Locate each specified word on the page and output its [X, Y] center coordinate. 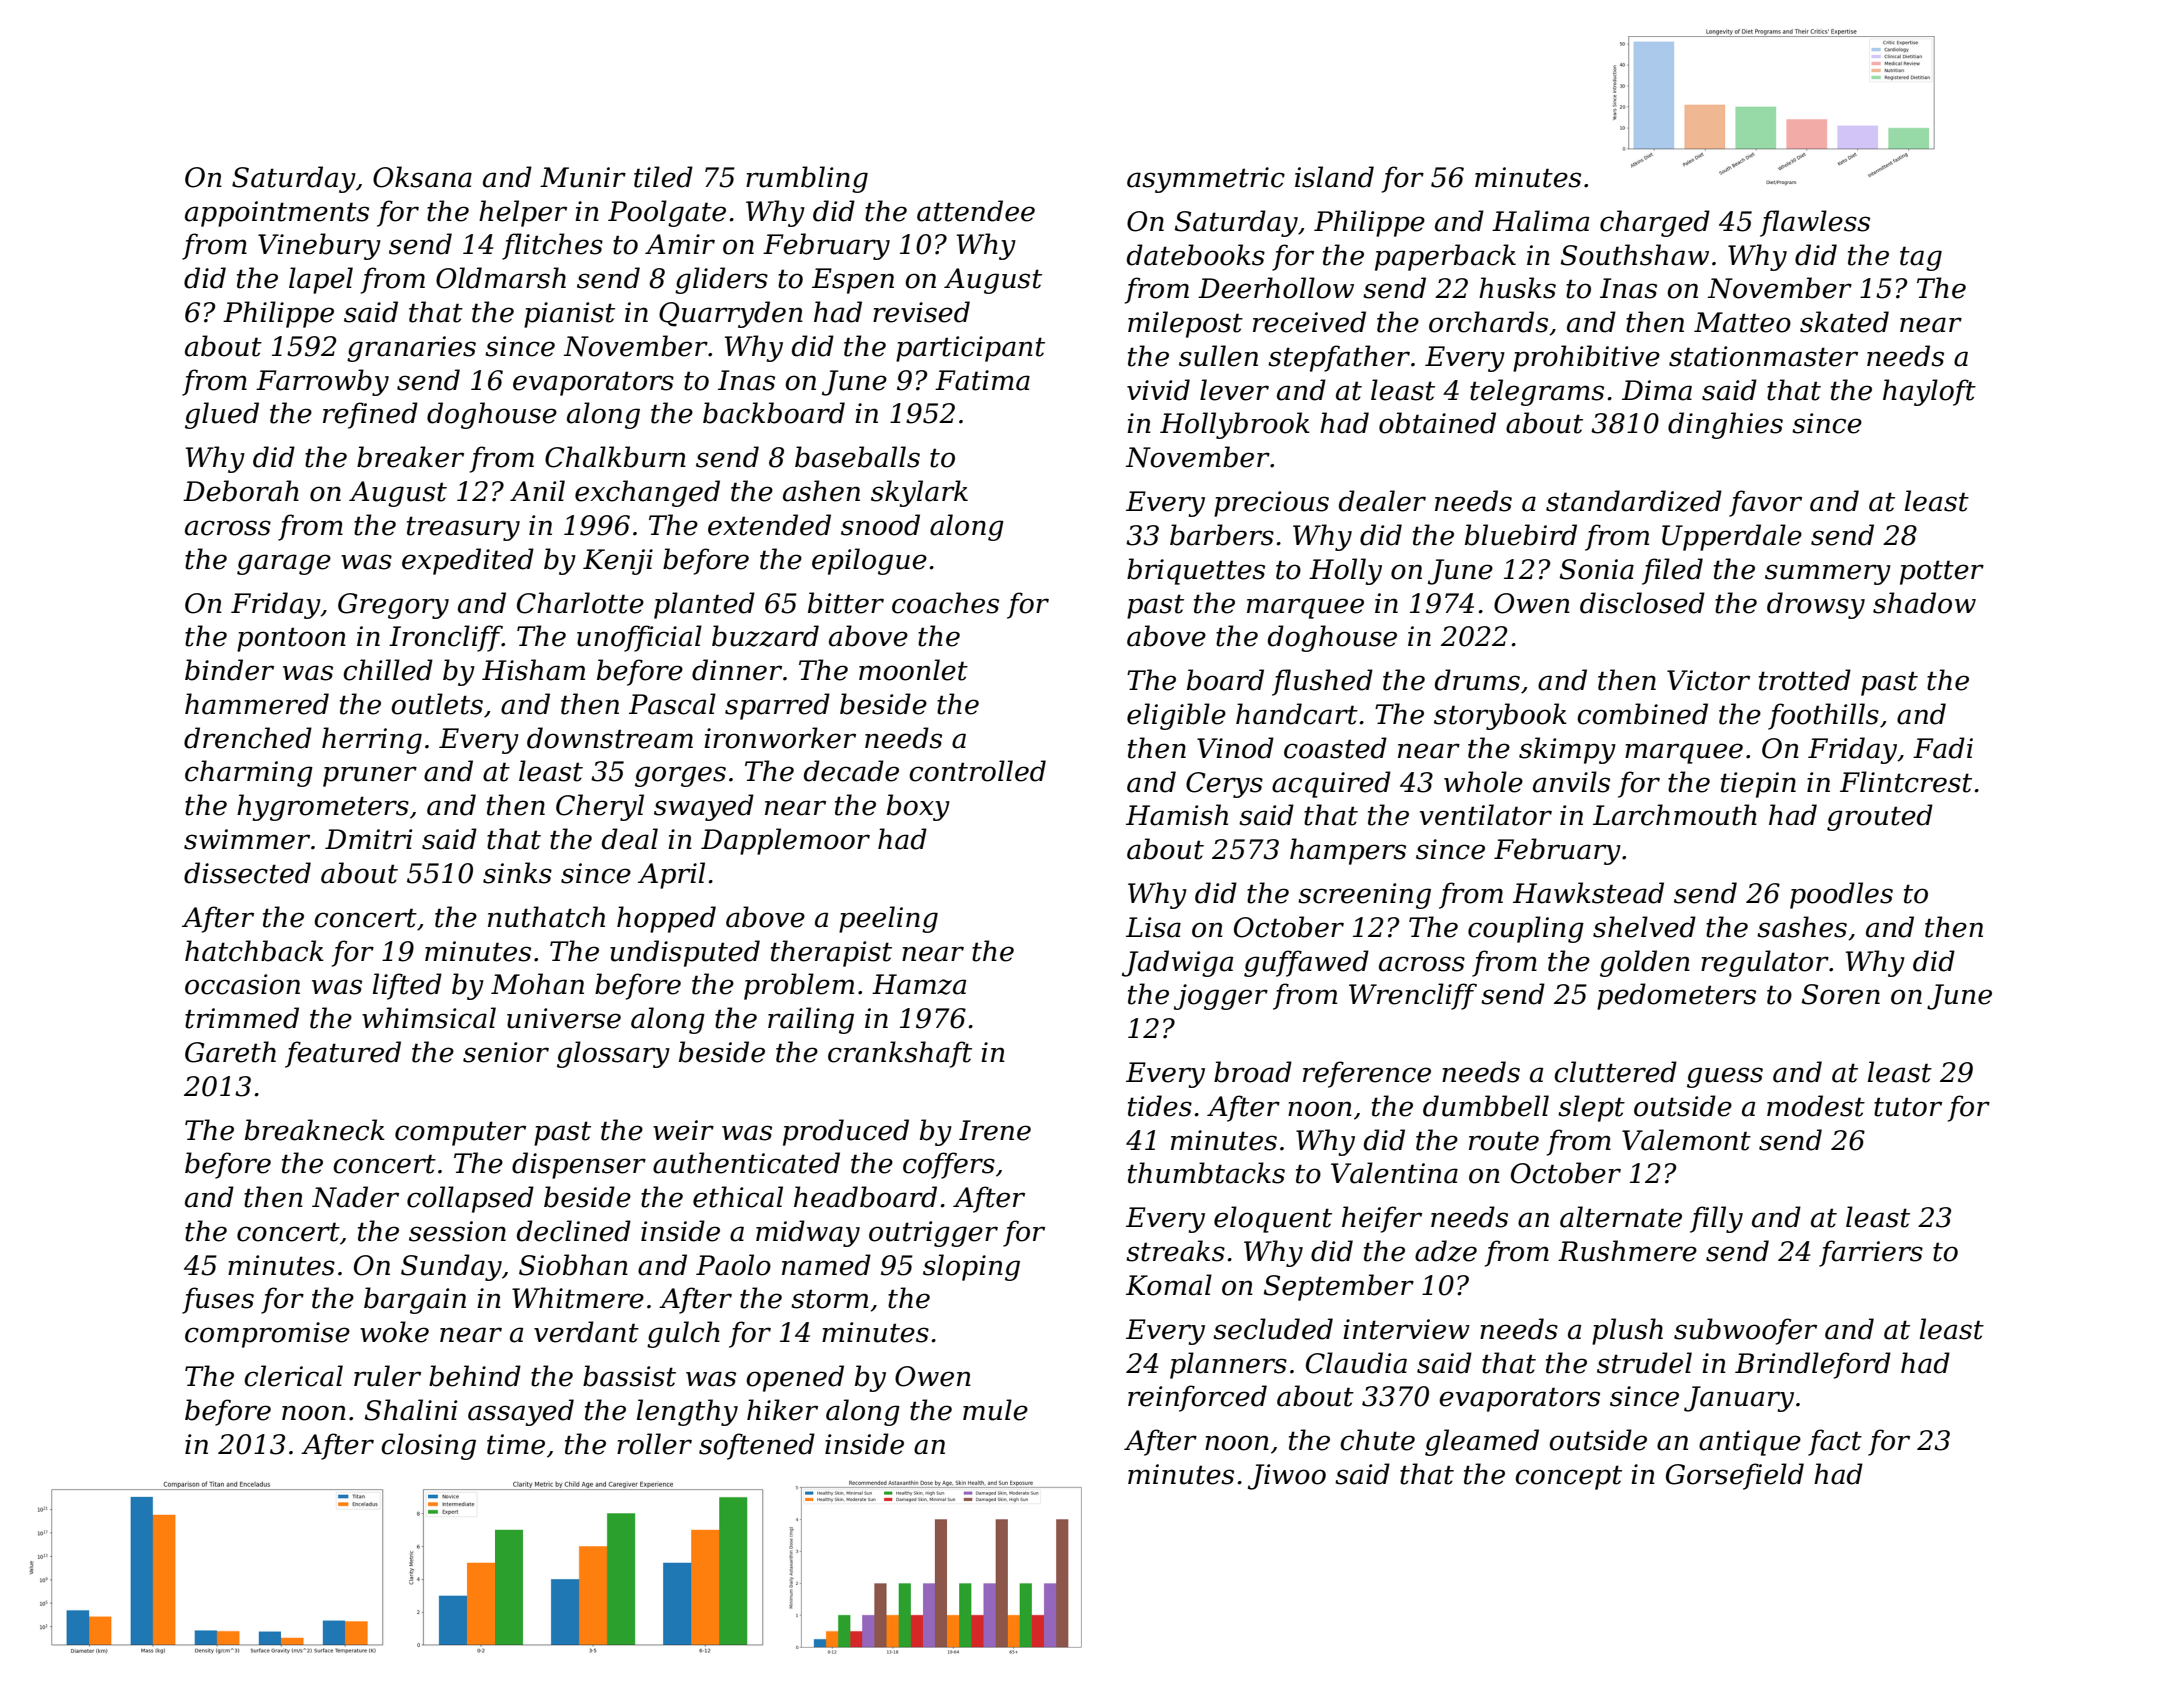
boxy [918, 807]
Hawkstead [1588, 893]
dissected [247, 873]
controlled [977, 771]
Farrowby [322, 382]
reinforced [1197, 1398]
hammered [257, 704]
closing [428, 1446]
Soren [1841, 994]
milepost [1185, 324]
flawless [1815, 223]
